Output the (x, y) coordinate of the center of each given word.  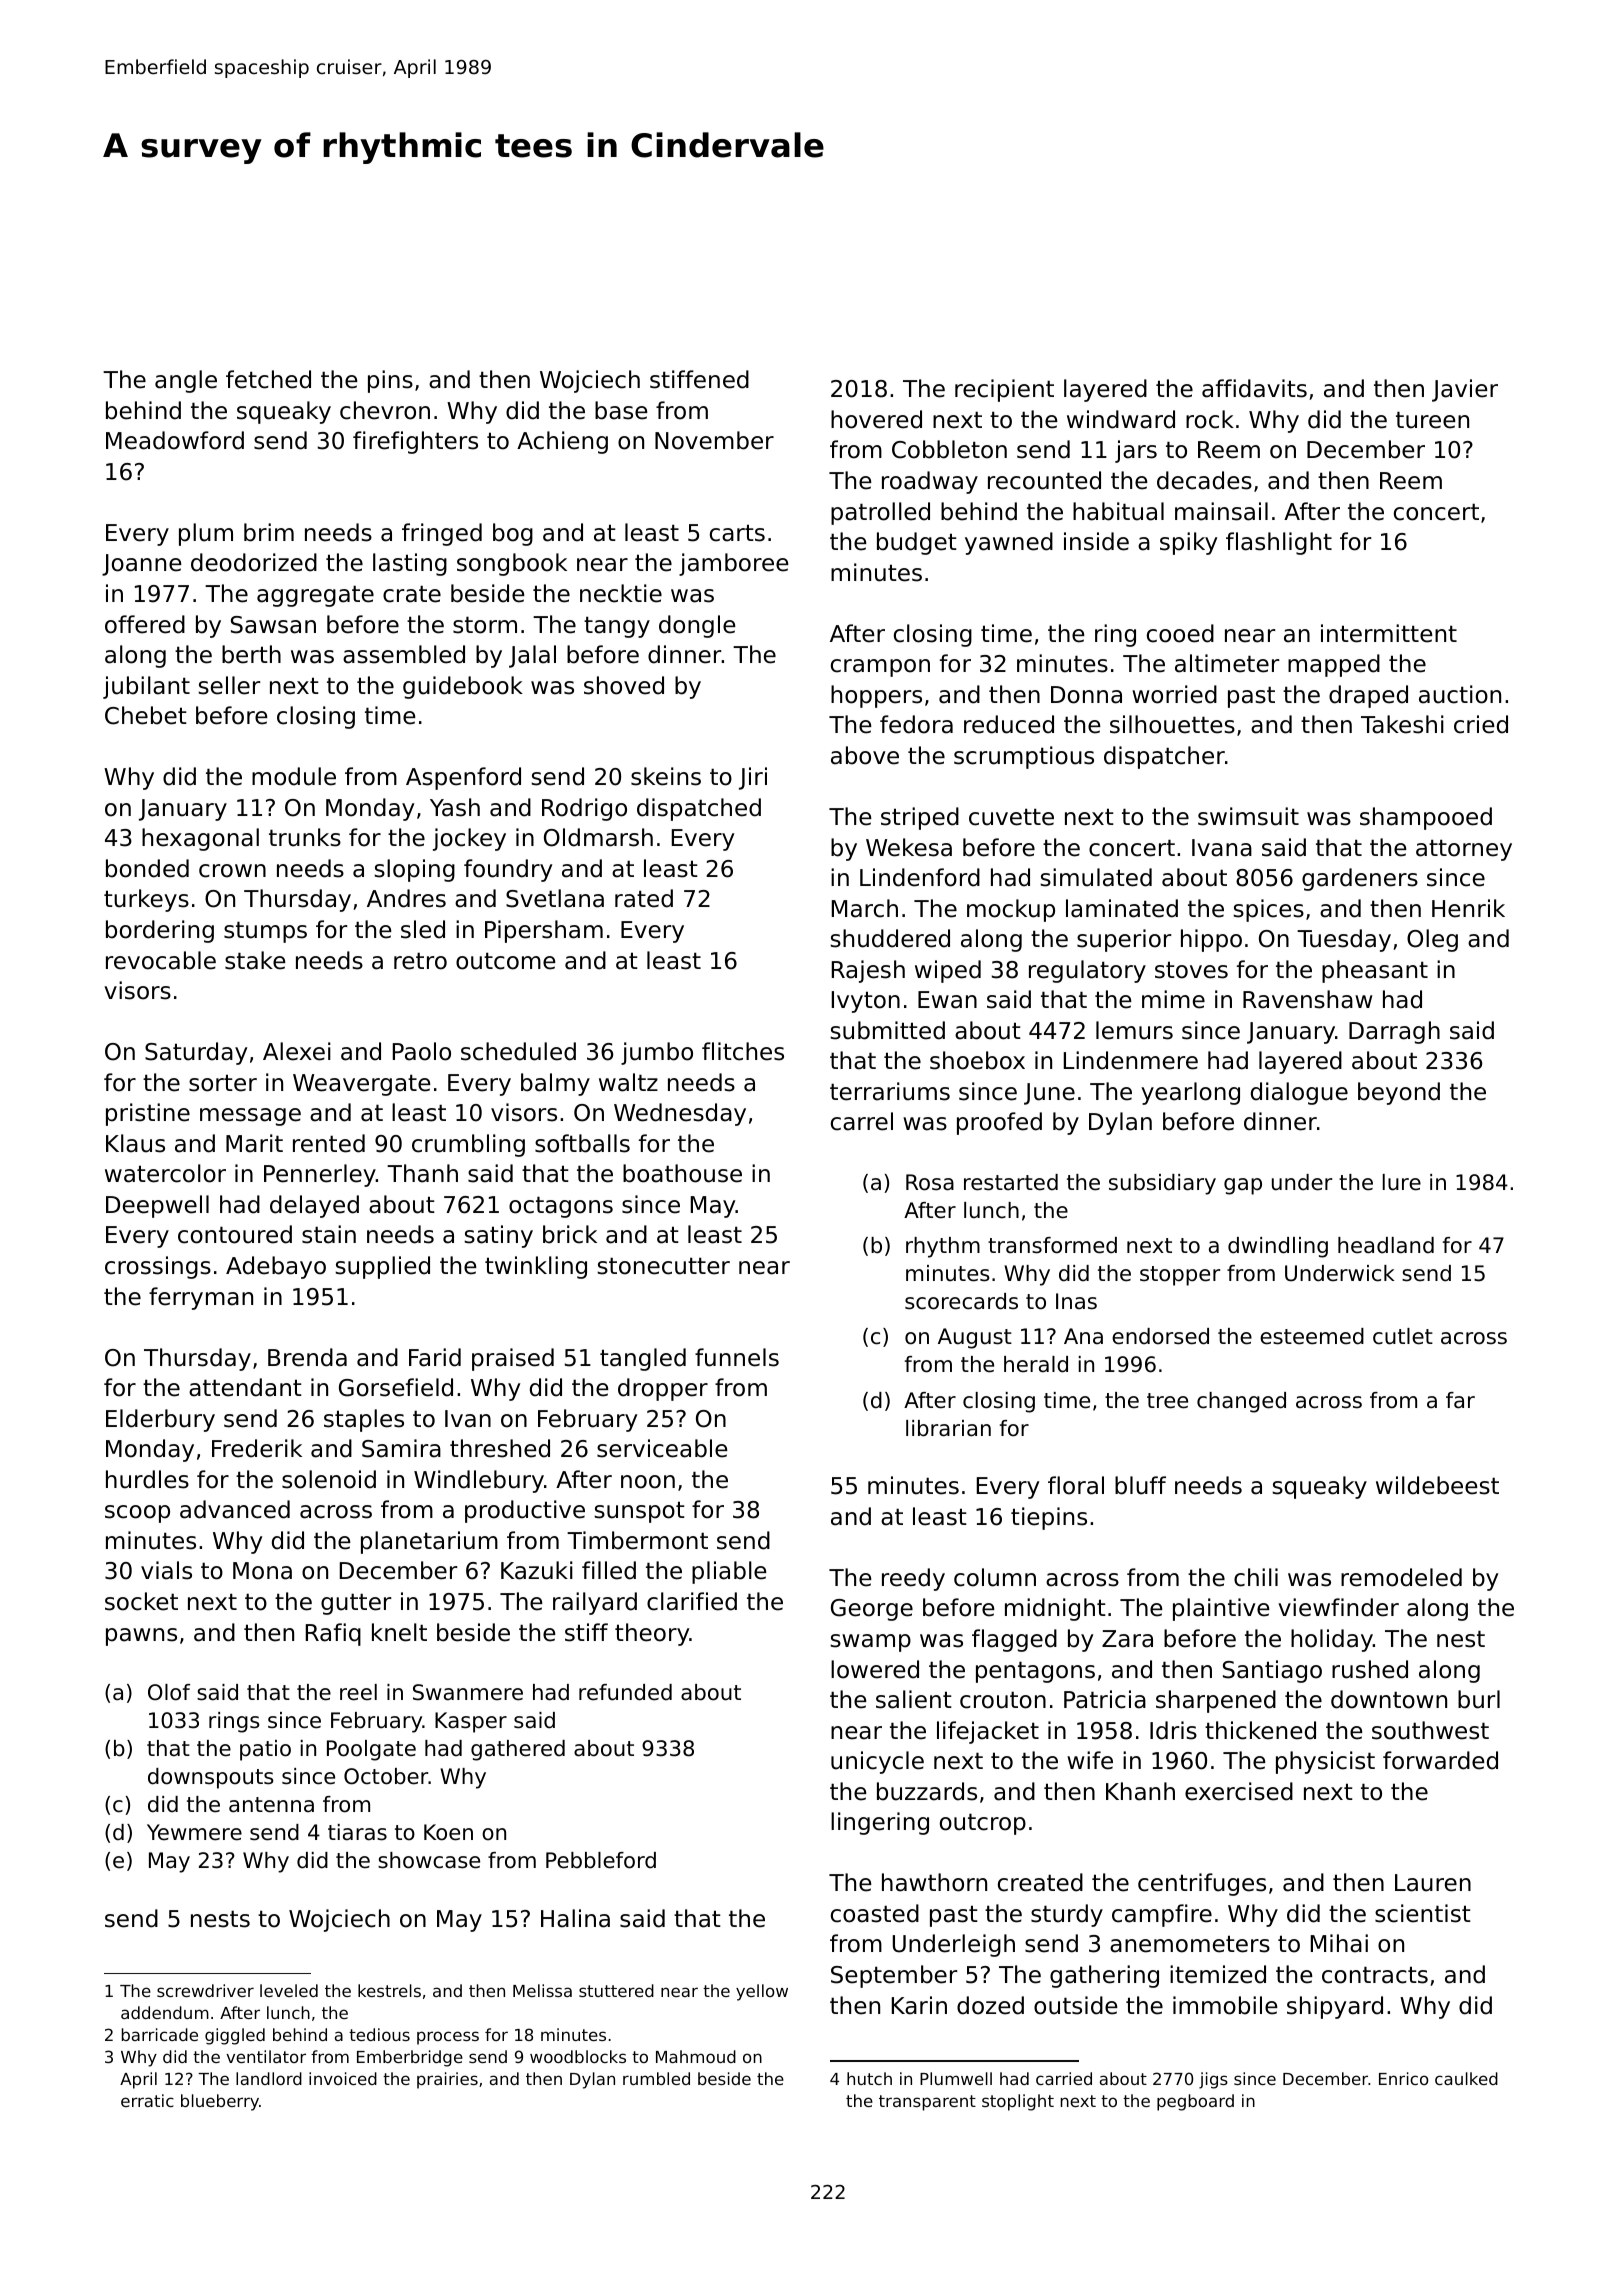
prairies (447, 2080)
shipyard (1335, 2007)
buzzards (927, 1791)
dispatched (699, 809)
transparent (927, 2103)
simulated (1096, 877)
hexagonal (200, 839)
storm (485, 625)
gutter (356, 1604)
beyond (1399, 1093)
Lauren (1433, 1883)
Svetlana (555, 898)
